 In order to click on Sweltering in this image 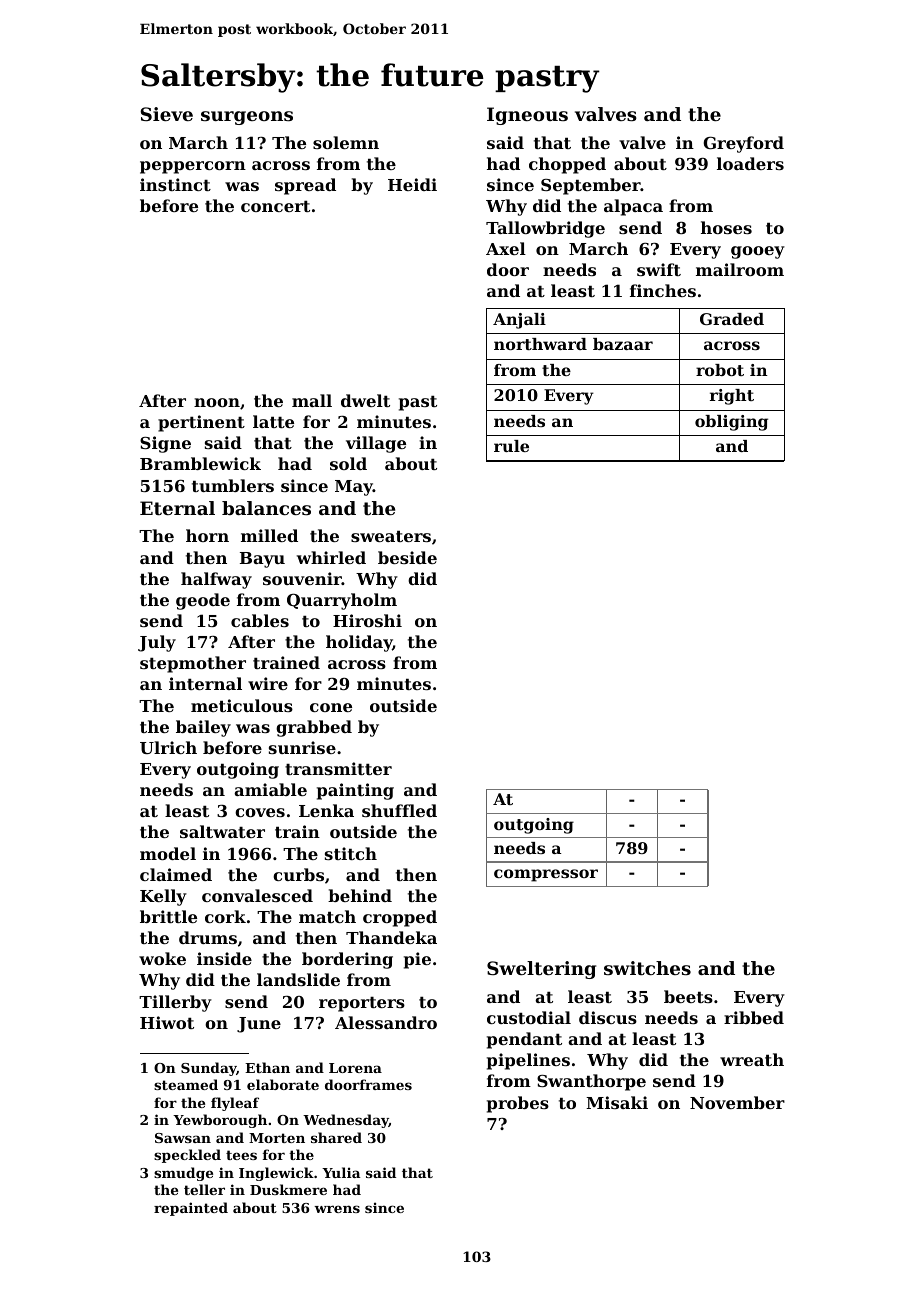, I will do `click(541, 970)`.
